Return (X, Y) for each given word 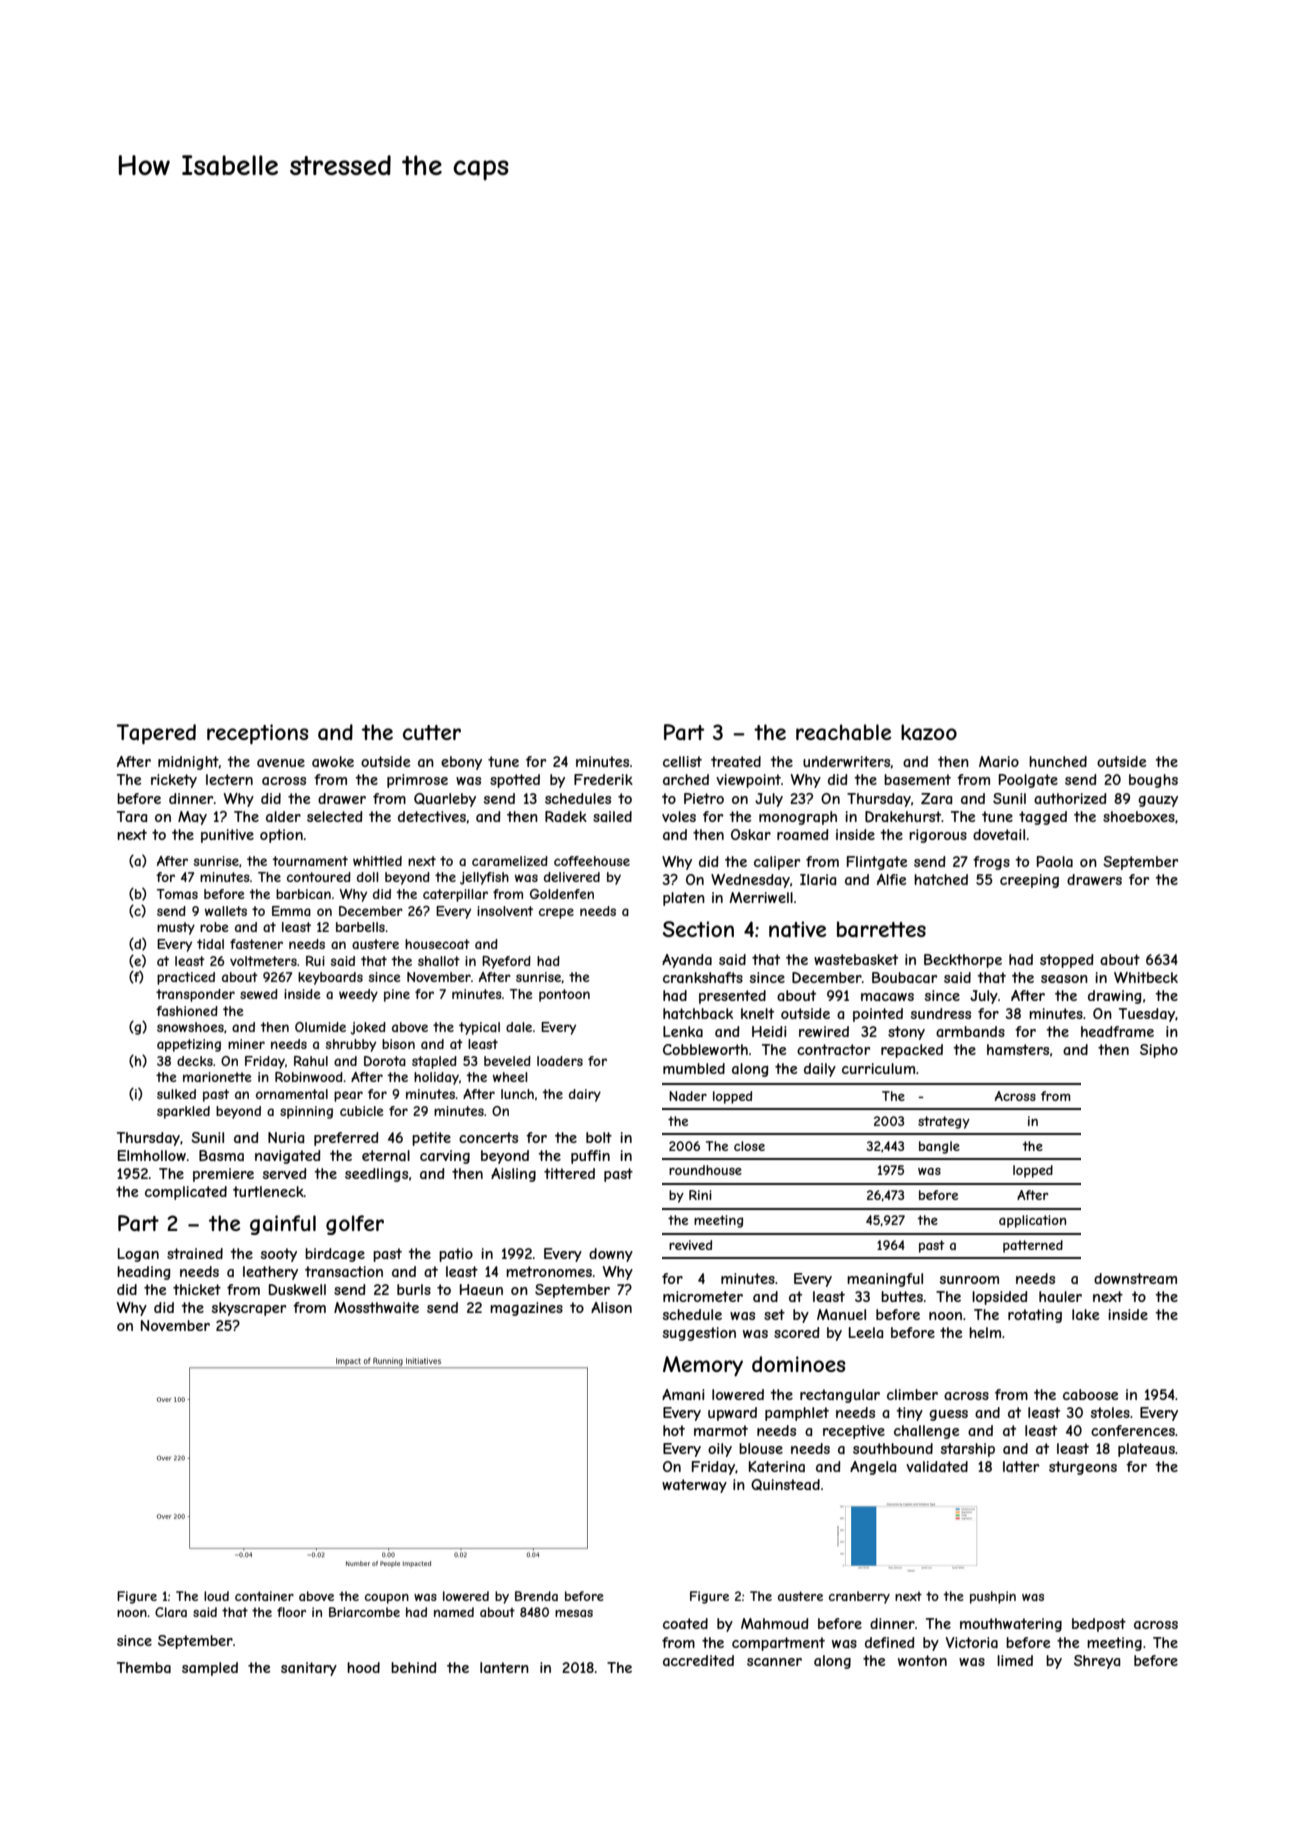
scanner (774, 1662)
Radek (566, 816)
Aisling (513, 1175)
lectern (229, 779)
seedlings (376, 1175)
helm (985, 1332)
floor (291, 1612)
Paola (1055, 861)
